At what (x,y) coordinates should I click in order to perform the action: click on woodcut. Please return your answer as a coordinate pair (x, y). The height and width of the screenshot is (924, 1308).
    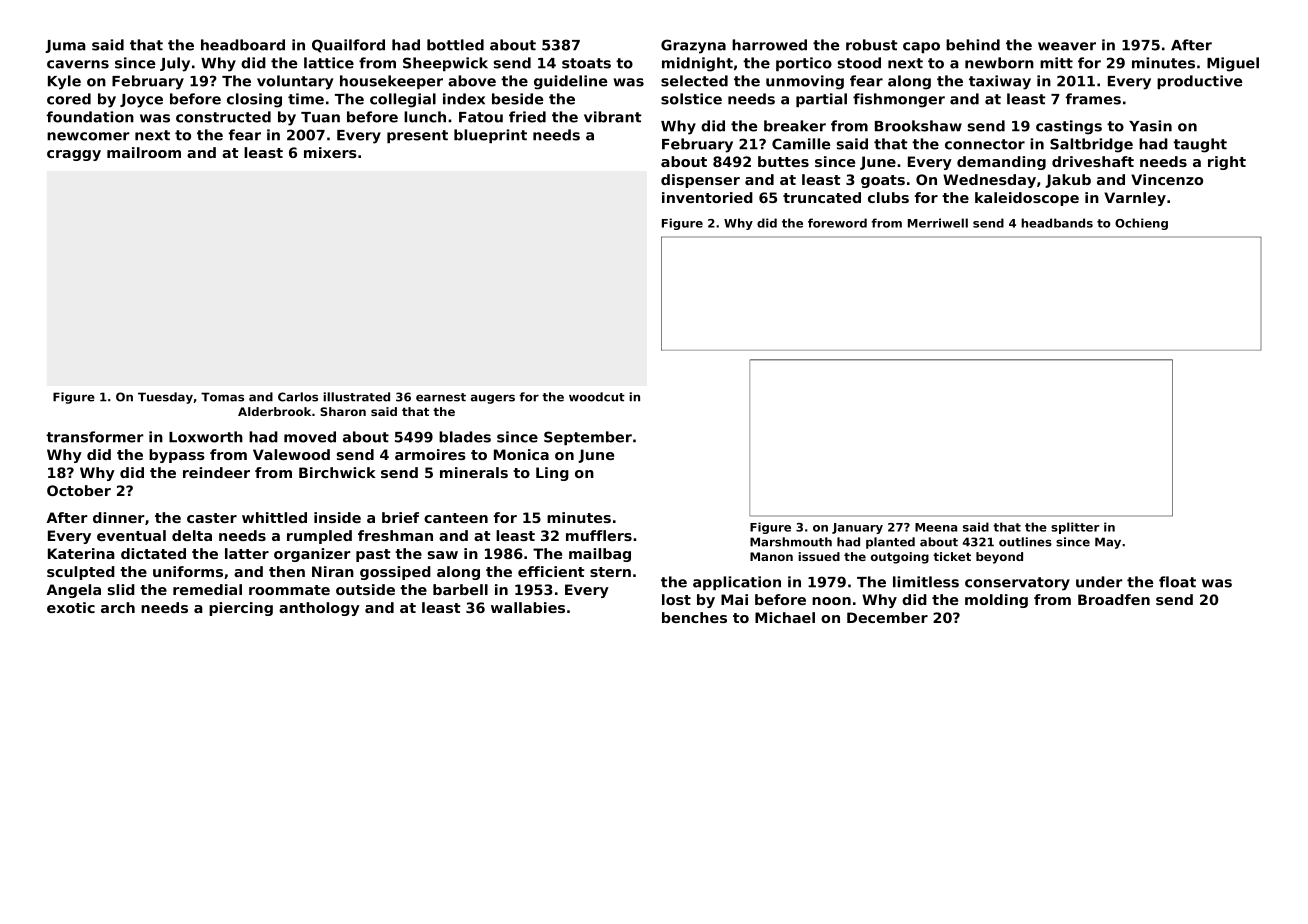
    Looking at the image, I should click on (597, 397).
